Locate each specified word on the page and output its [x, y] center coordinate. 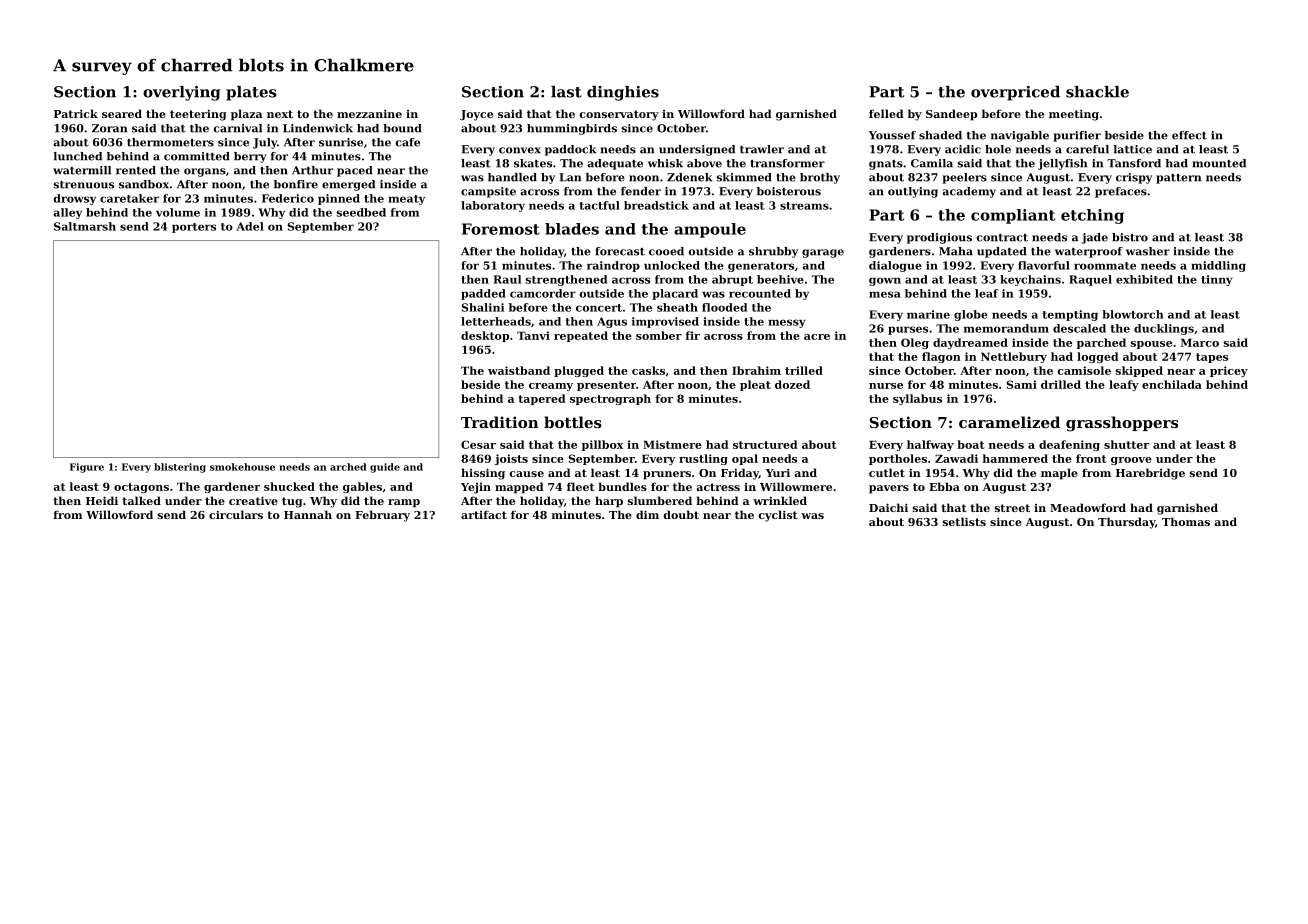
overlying [181, 93]
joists [511, 459]
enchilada [1172, 384]
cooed [666, 251]
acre [817, 337]
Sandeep [951, 115]
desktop [485, 336]
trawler [762, 149]
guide [385, 468]
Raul [507, 279]
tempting [1070, 315]
